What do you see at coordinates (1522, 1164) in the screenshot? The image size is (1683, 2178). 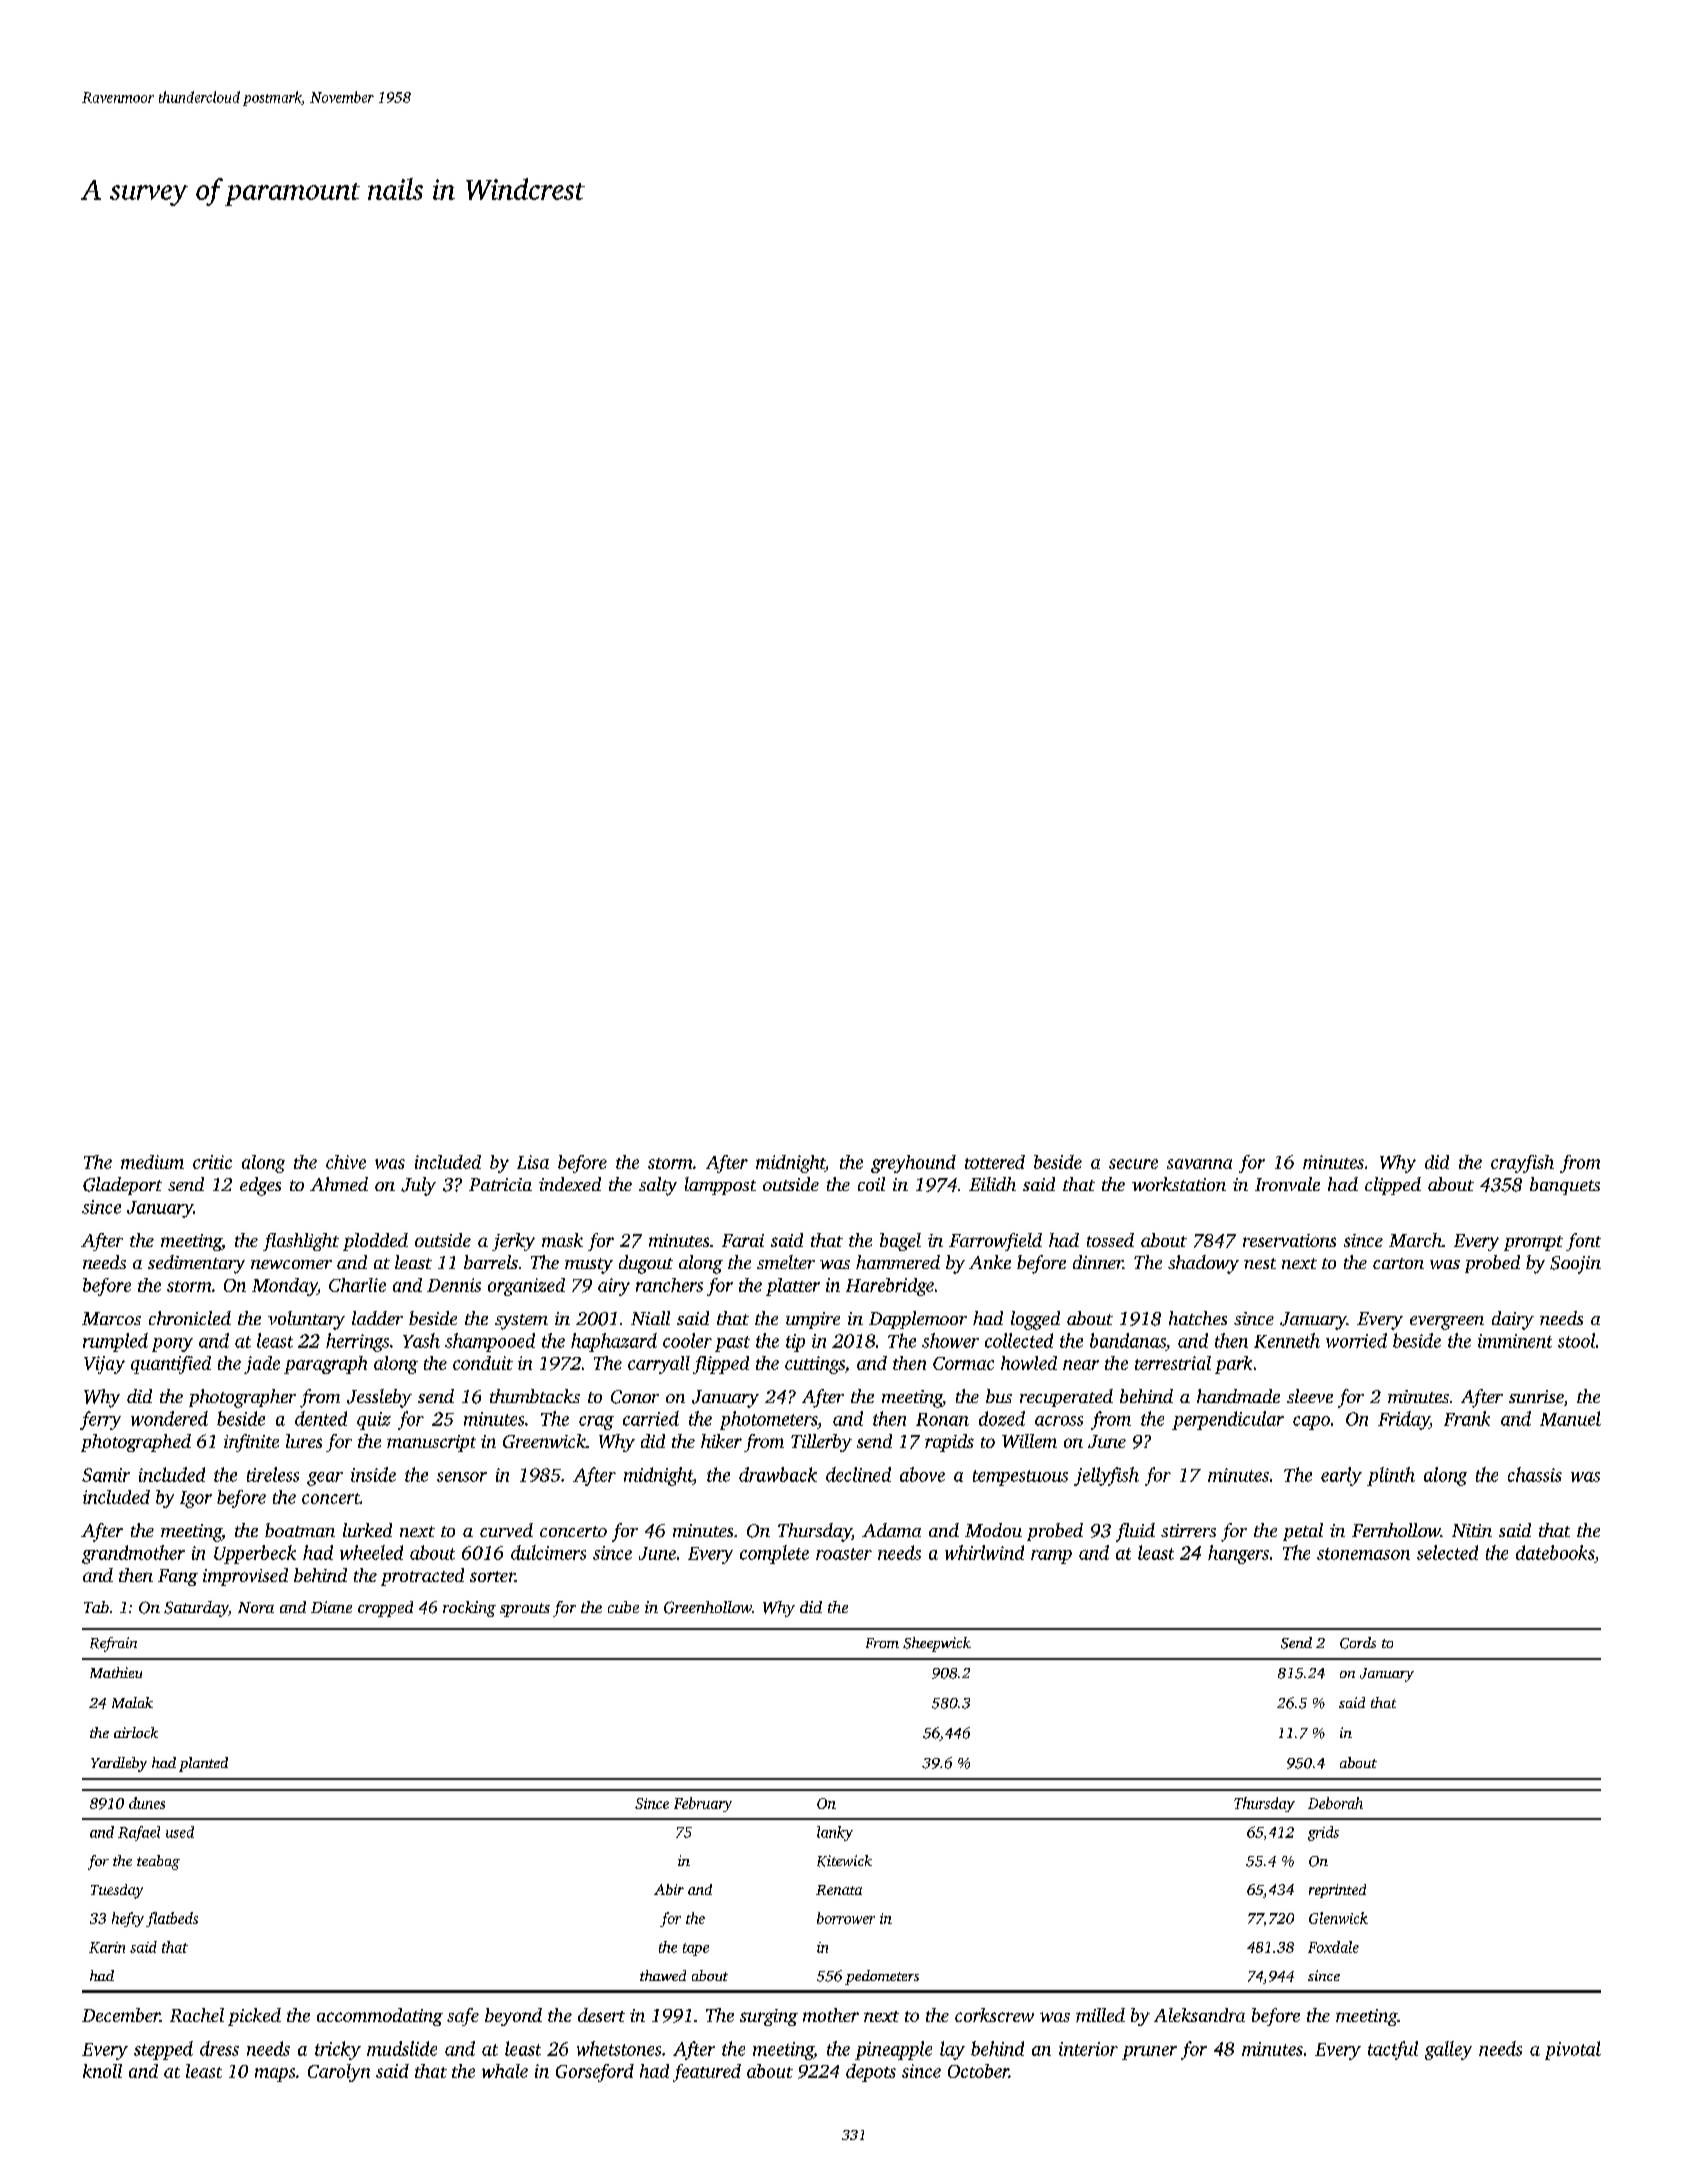 I see `crayfish` at bounding box center [1522, 1164].
